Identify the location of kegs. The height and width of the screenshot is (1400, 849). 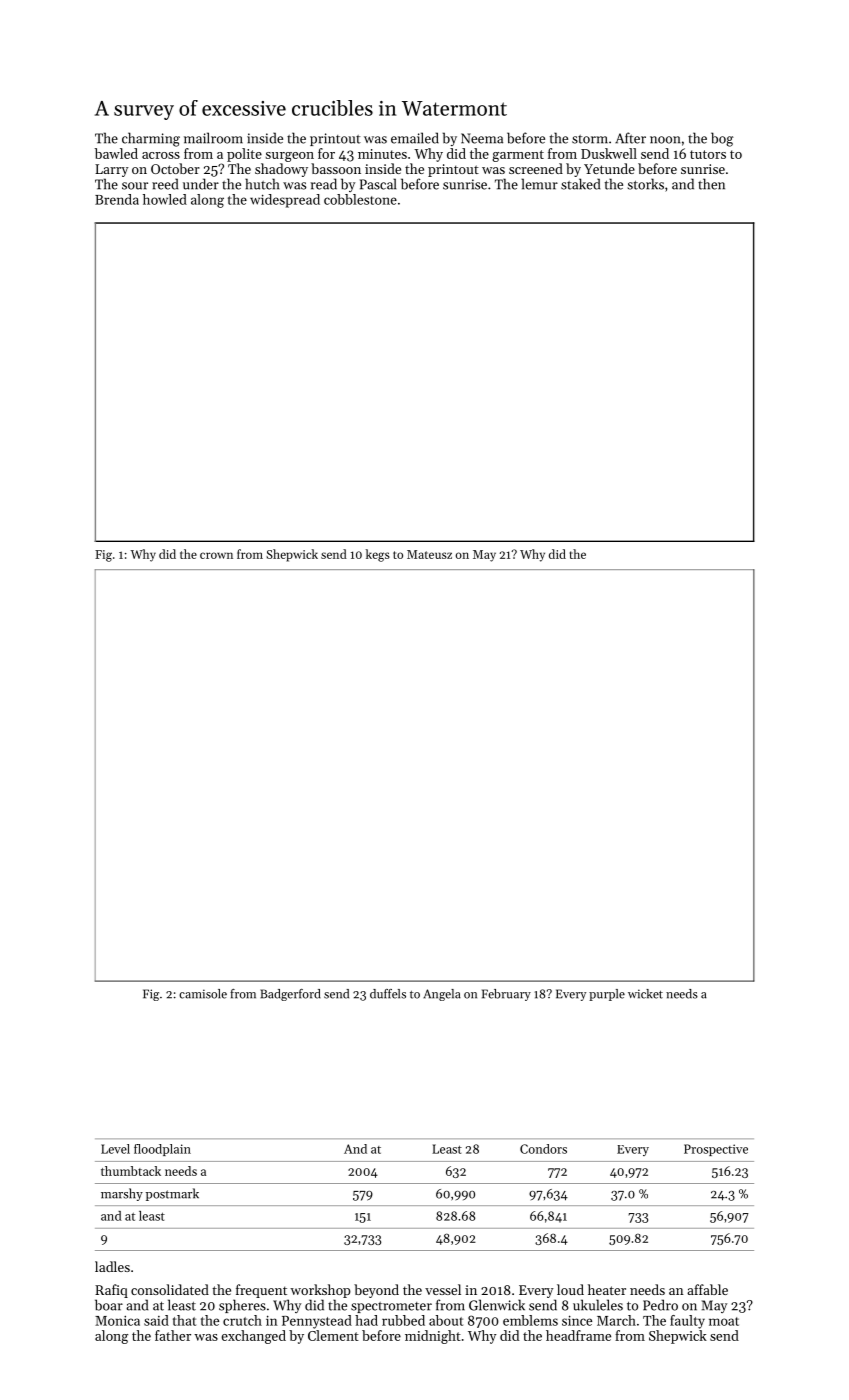
(378, 555).
